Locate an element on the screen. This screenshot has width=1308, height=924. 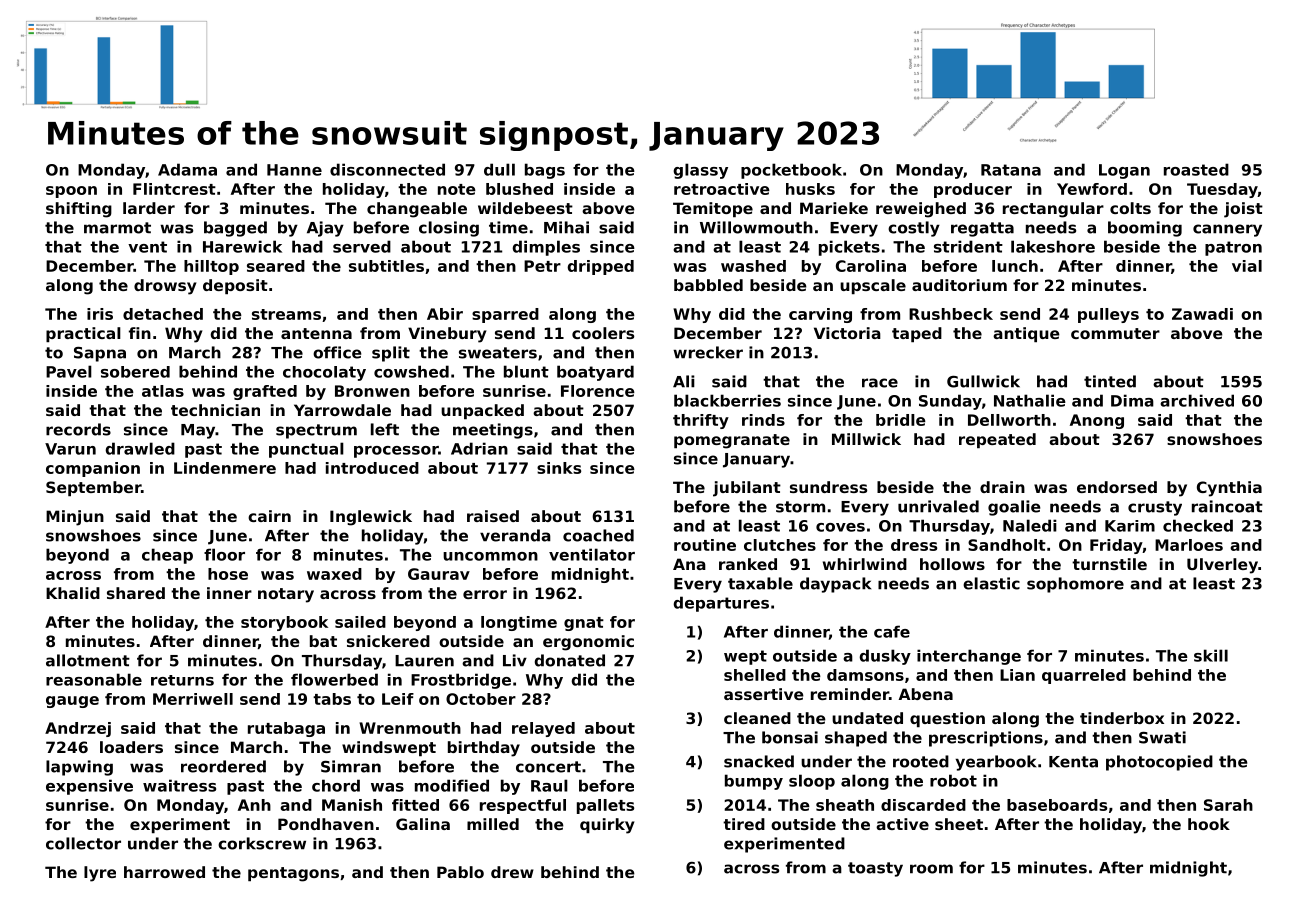
assertive is located at coordinates (764, 694).
